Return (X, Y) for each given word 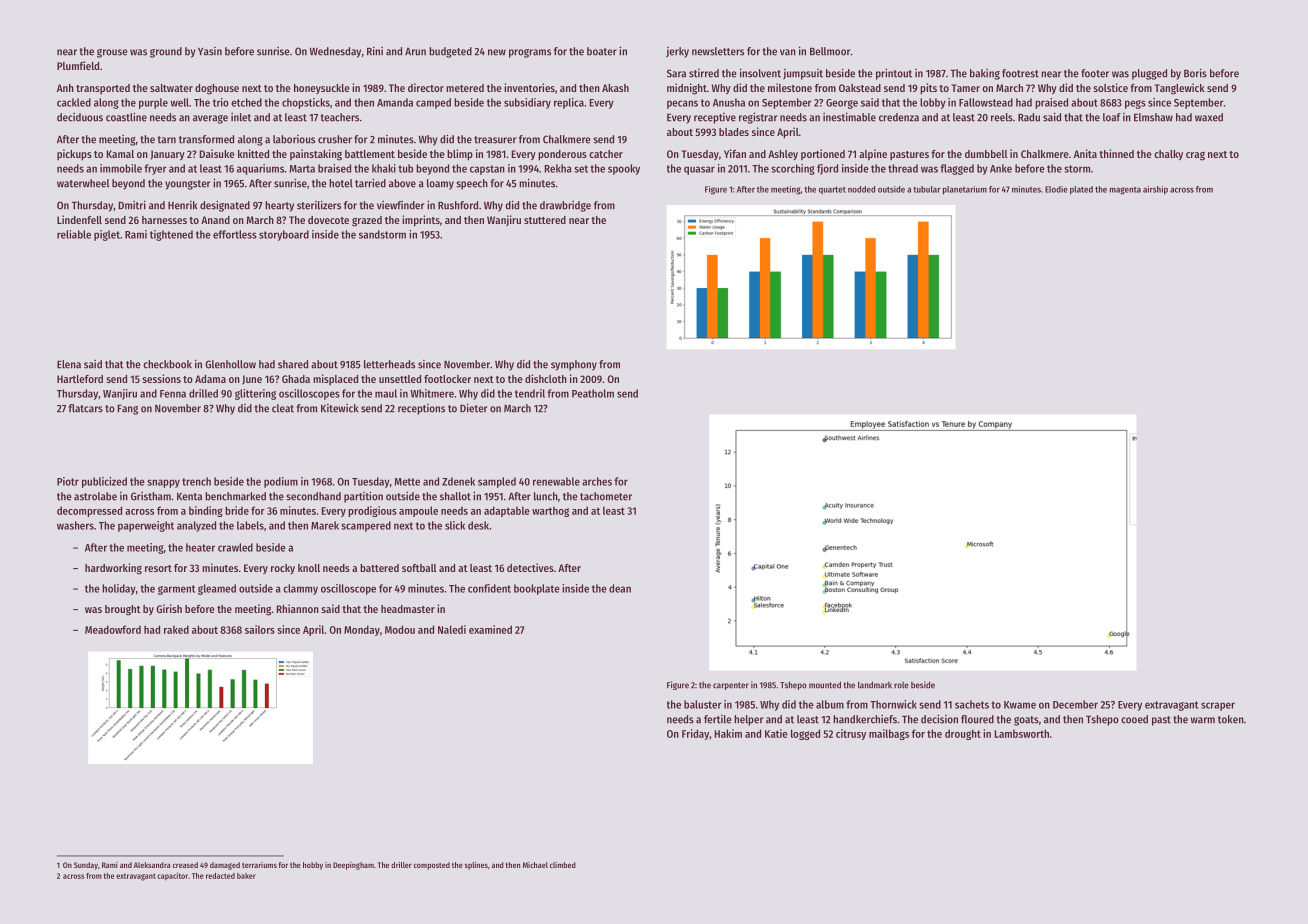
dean (620, 588)
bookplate (537, 589)
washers (75, 525)
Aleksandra (152, 865)
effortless (235, 234)
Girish (169, 608)
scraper (1218, 706)
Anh (65, 88)
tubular (926, 189)
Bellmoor (830, 51)
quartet (832, 190)
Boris (1195, 73)
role (901, 685)
